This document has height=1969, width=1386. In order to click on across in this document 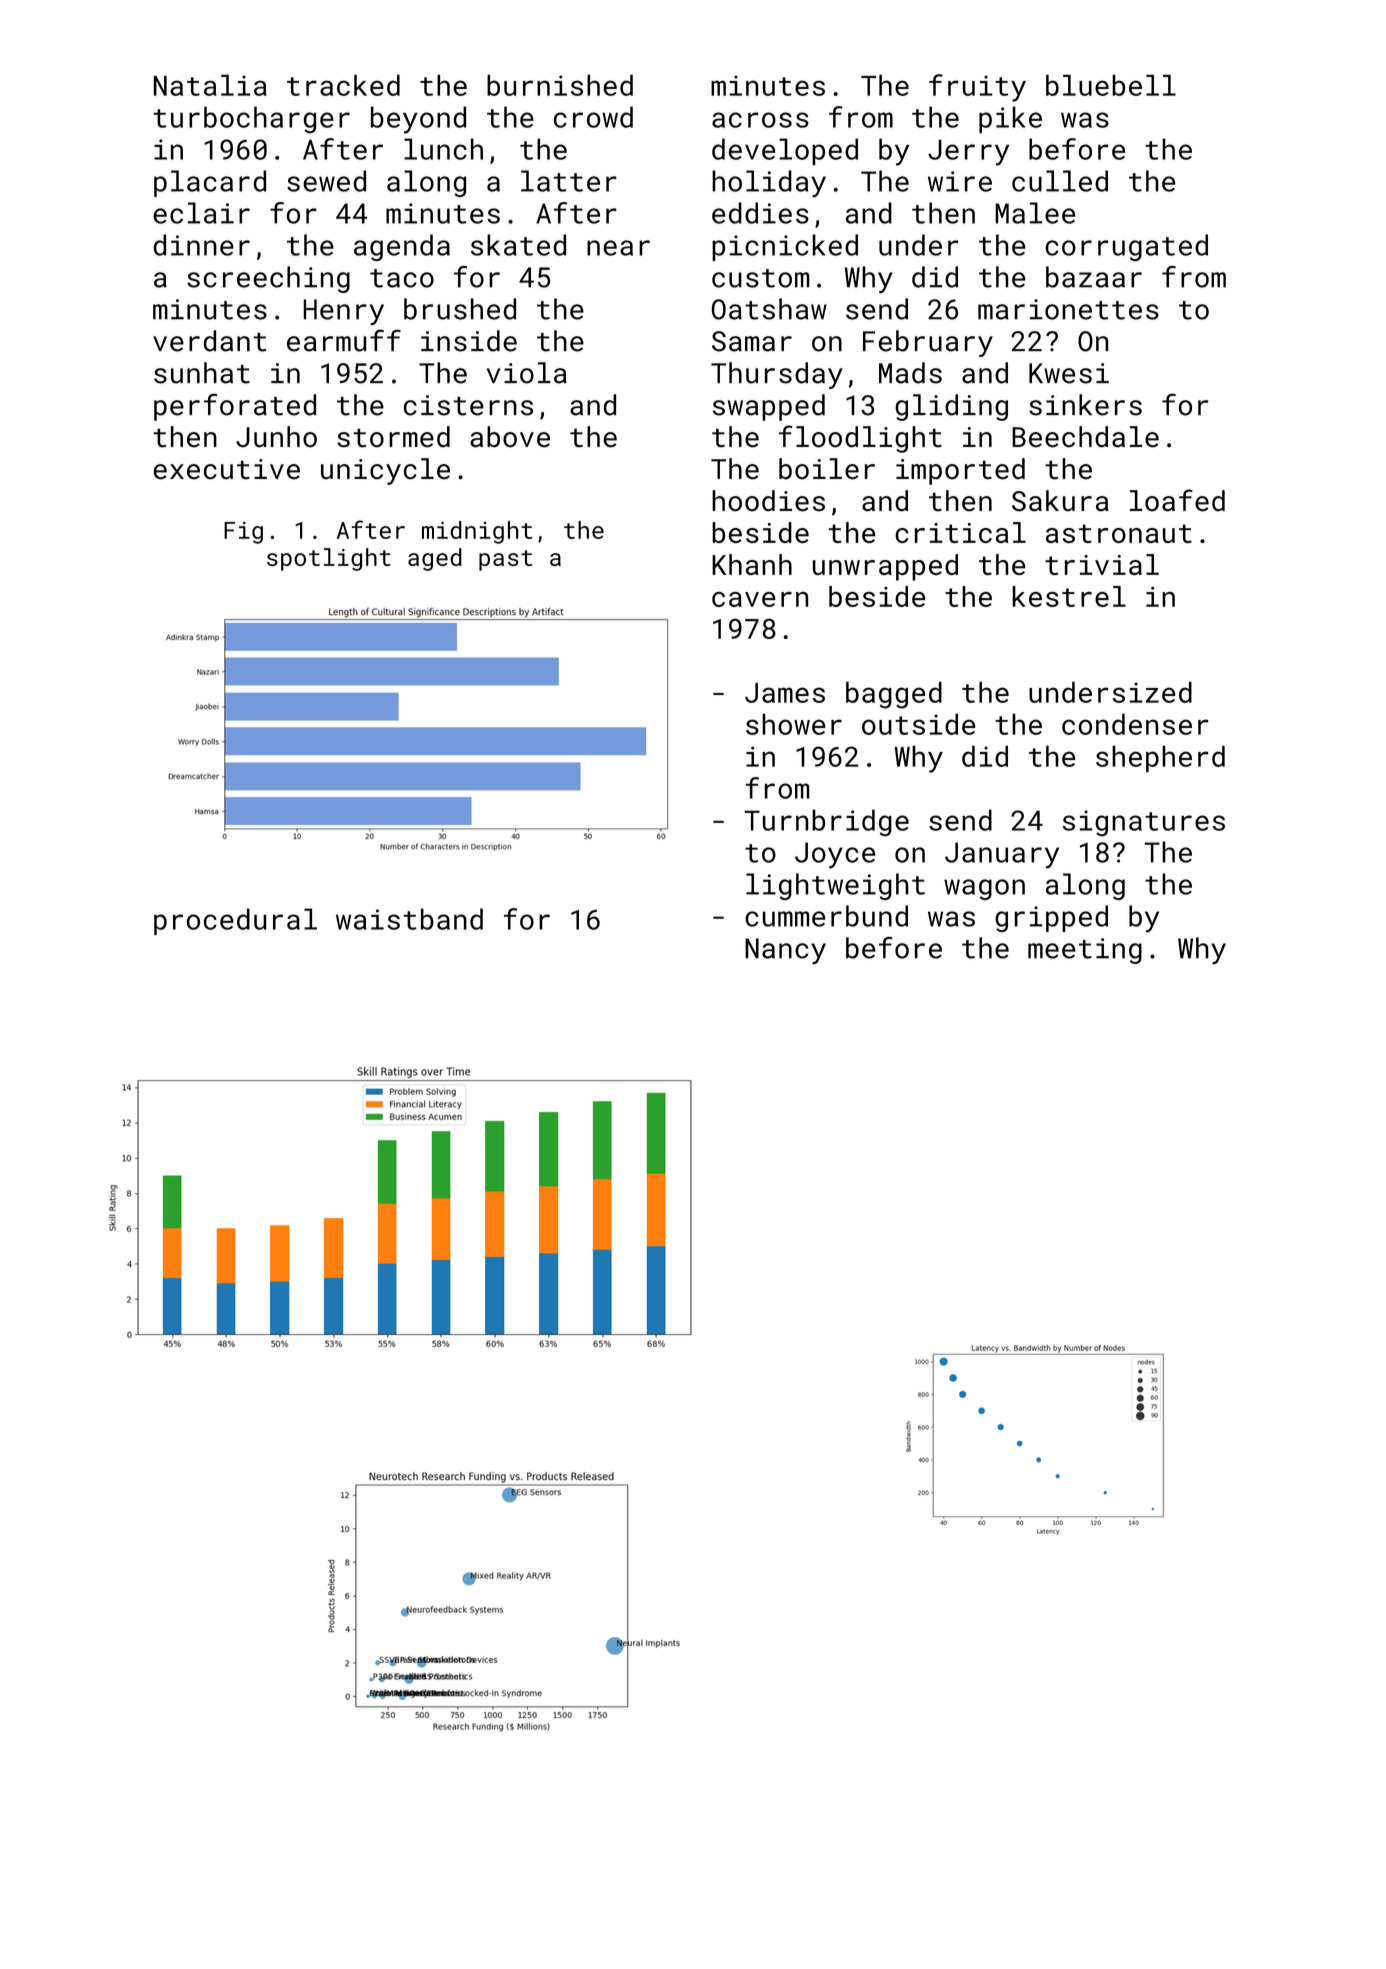, I will do `click(760, 120)`.
